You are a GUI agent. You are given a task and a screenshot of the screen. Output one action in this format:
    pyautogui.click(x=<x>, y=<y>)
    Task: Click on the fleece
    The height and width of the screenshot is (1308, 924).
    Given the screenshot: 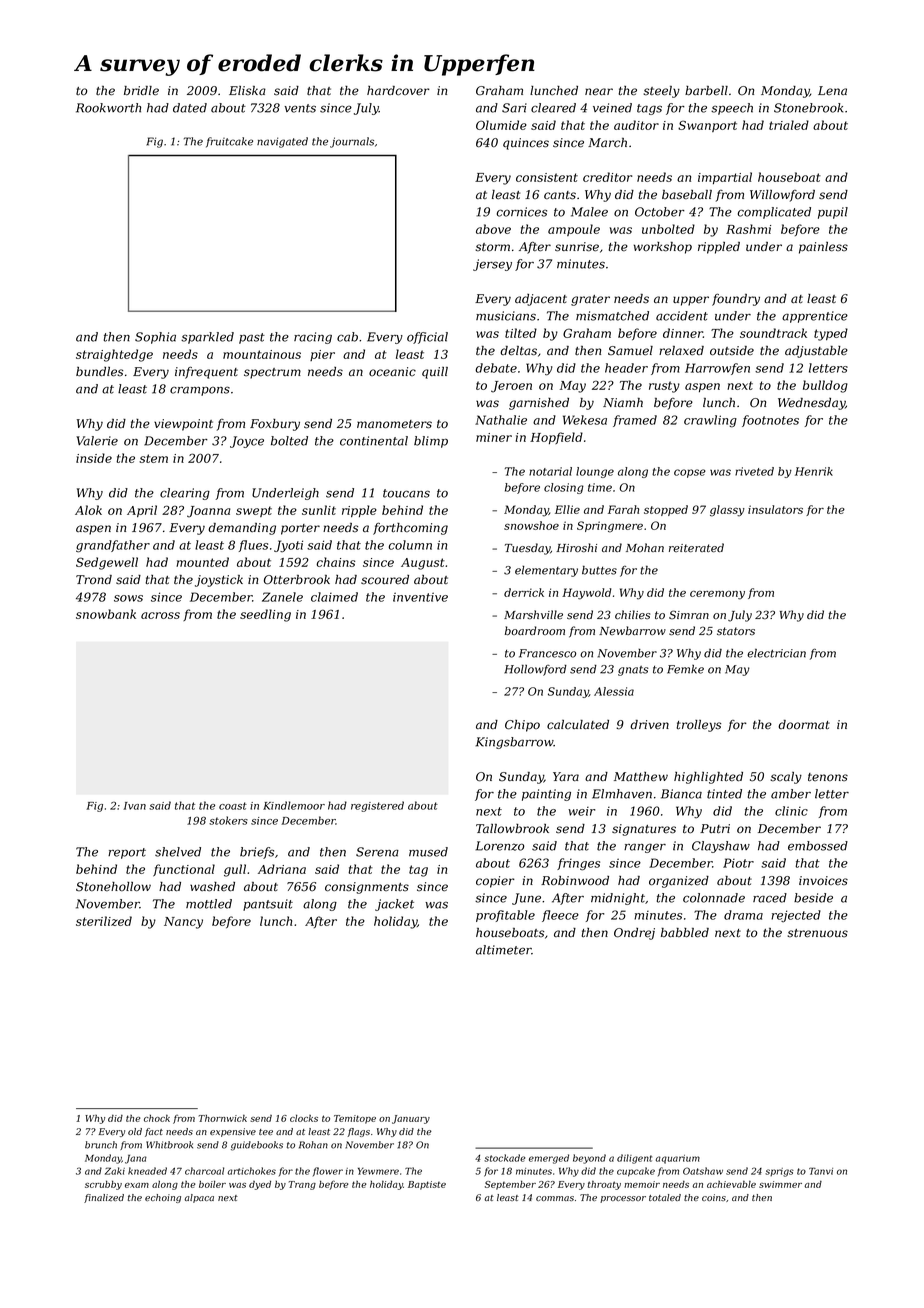 What is the action you would take?
    pyautogui.click(x=560, y=916)
